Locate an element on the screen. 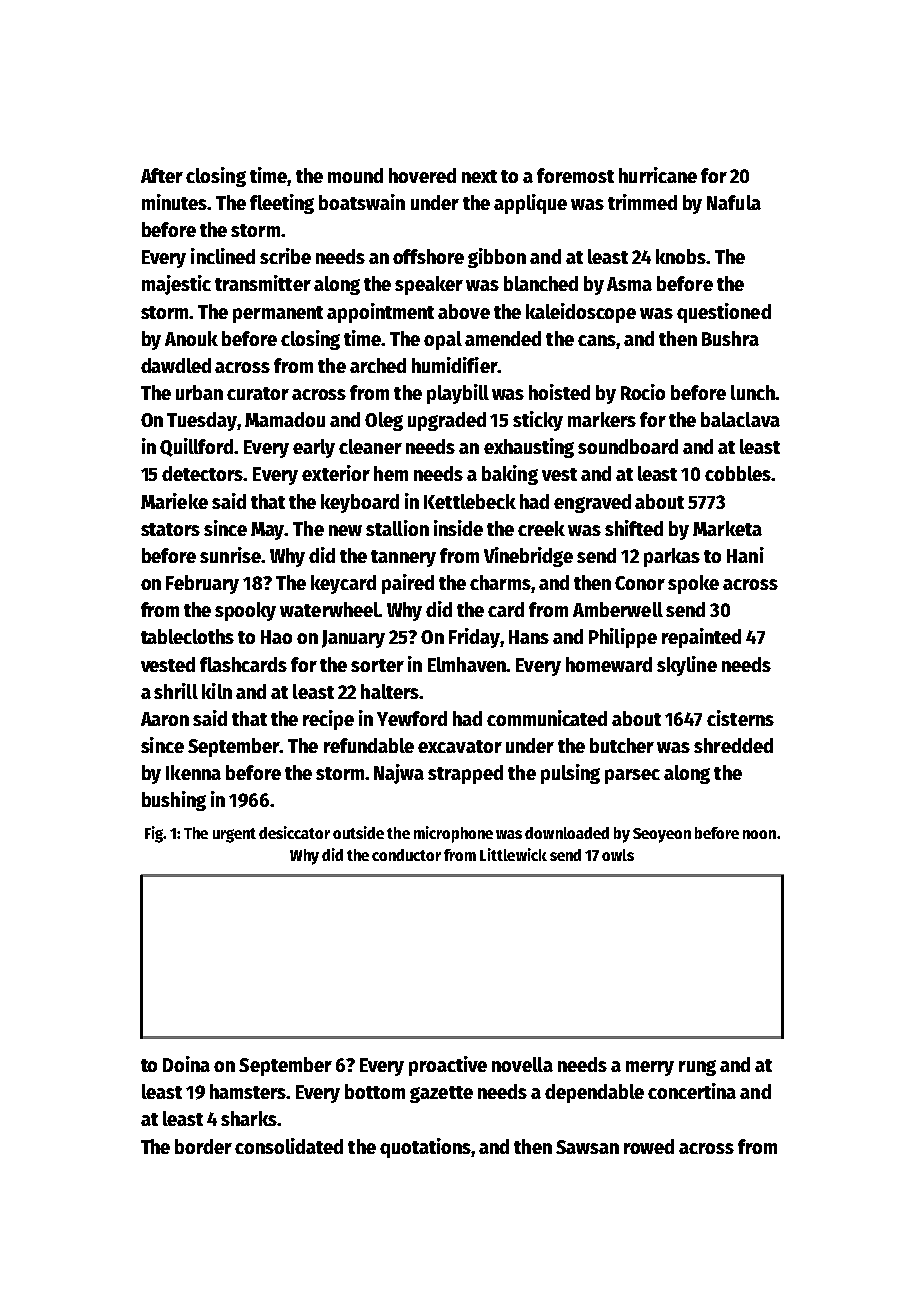  detectors is located at coordinates (203, 473).
